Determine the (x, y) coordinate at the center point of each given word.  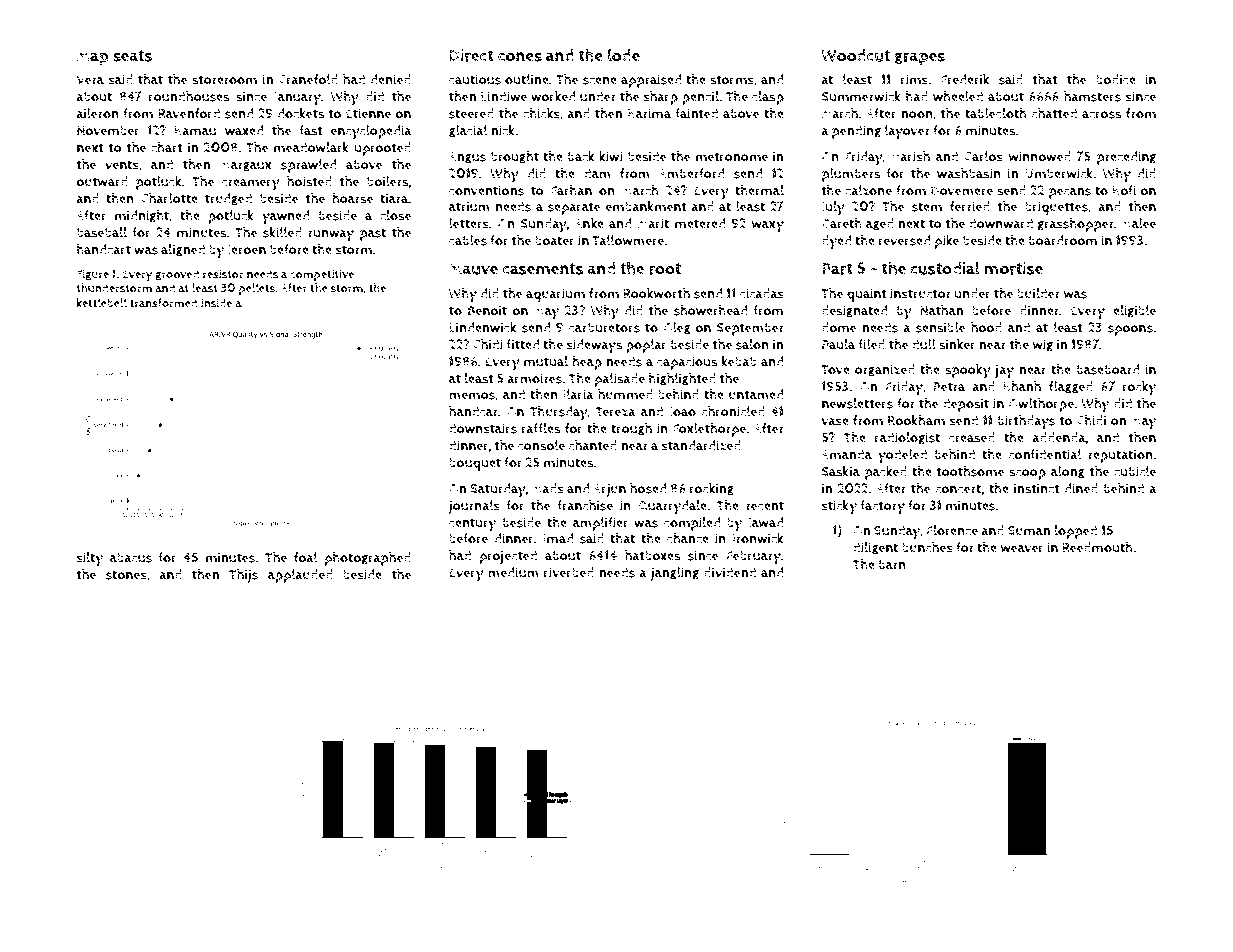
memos (472, 396)
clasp (768, 98)
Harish (910, 156)
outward (102, 181)
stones (126, 575)
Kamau (195, 131)
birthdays (1026, 422)
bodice (1116, 79)
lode (624, 55)
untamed (756, 394)
